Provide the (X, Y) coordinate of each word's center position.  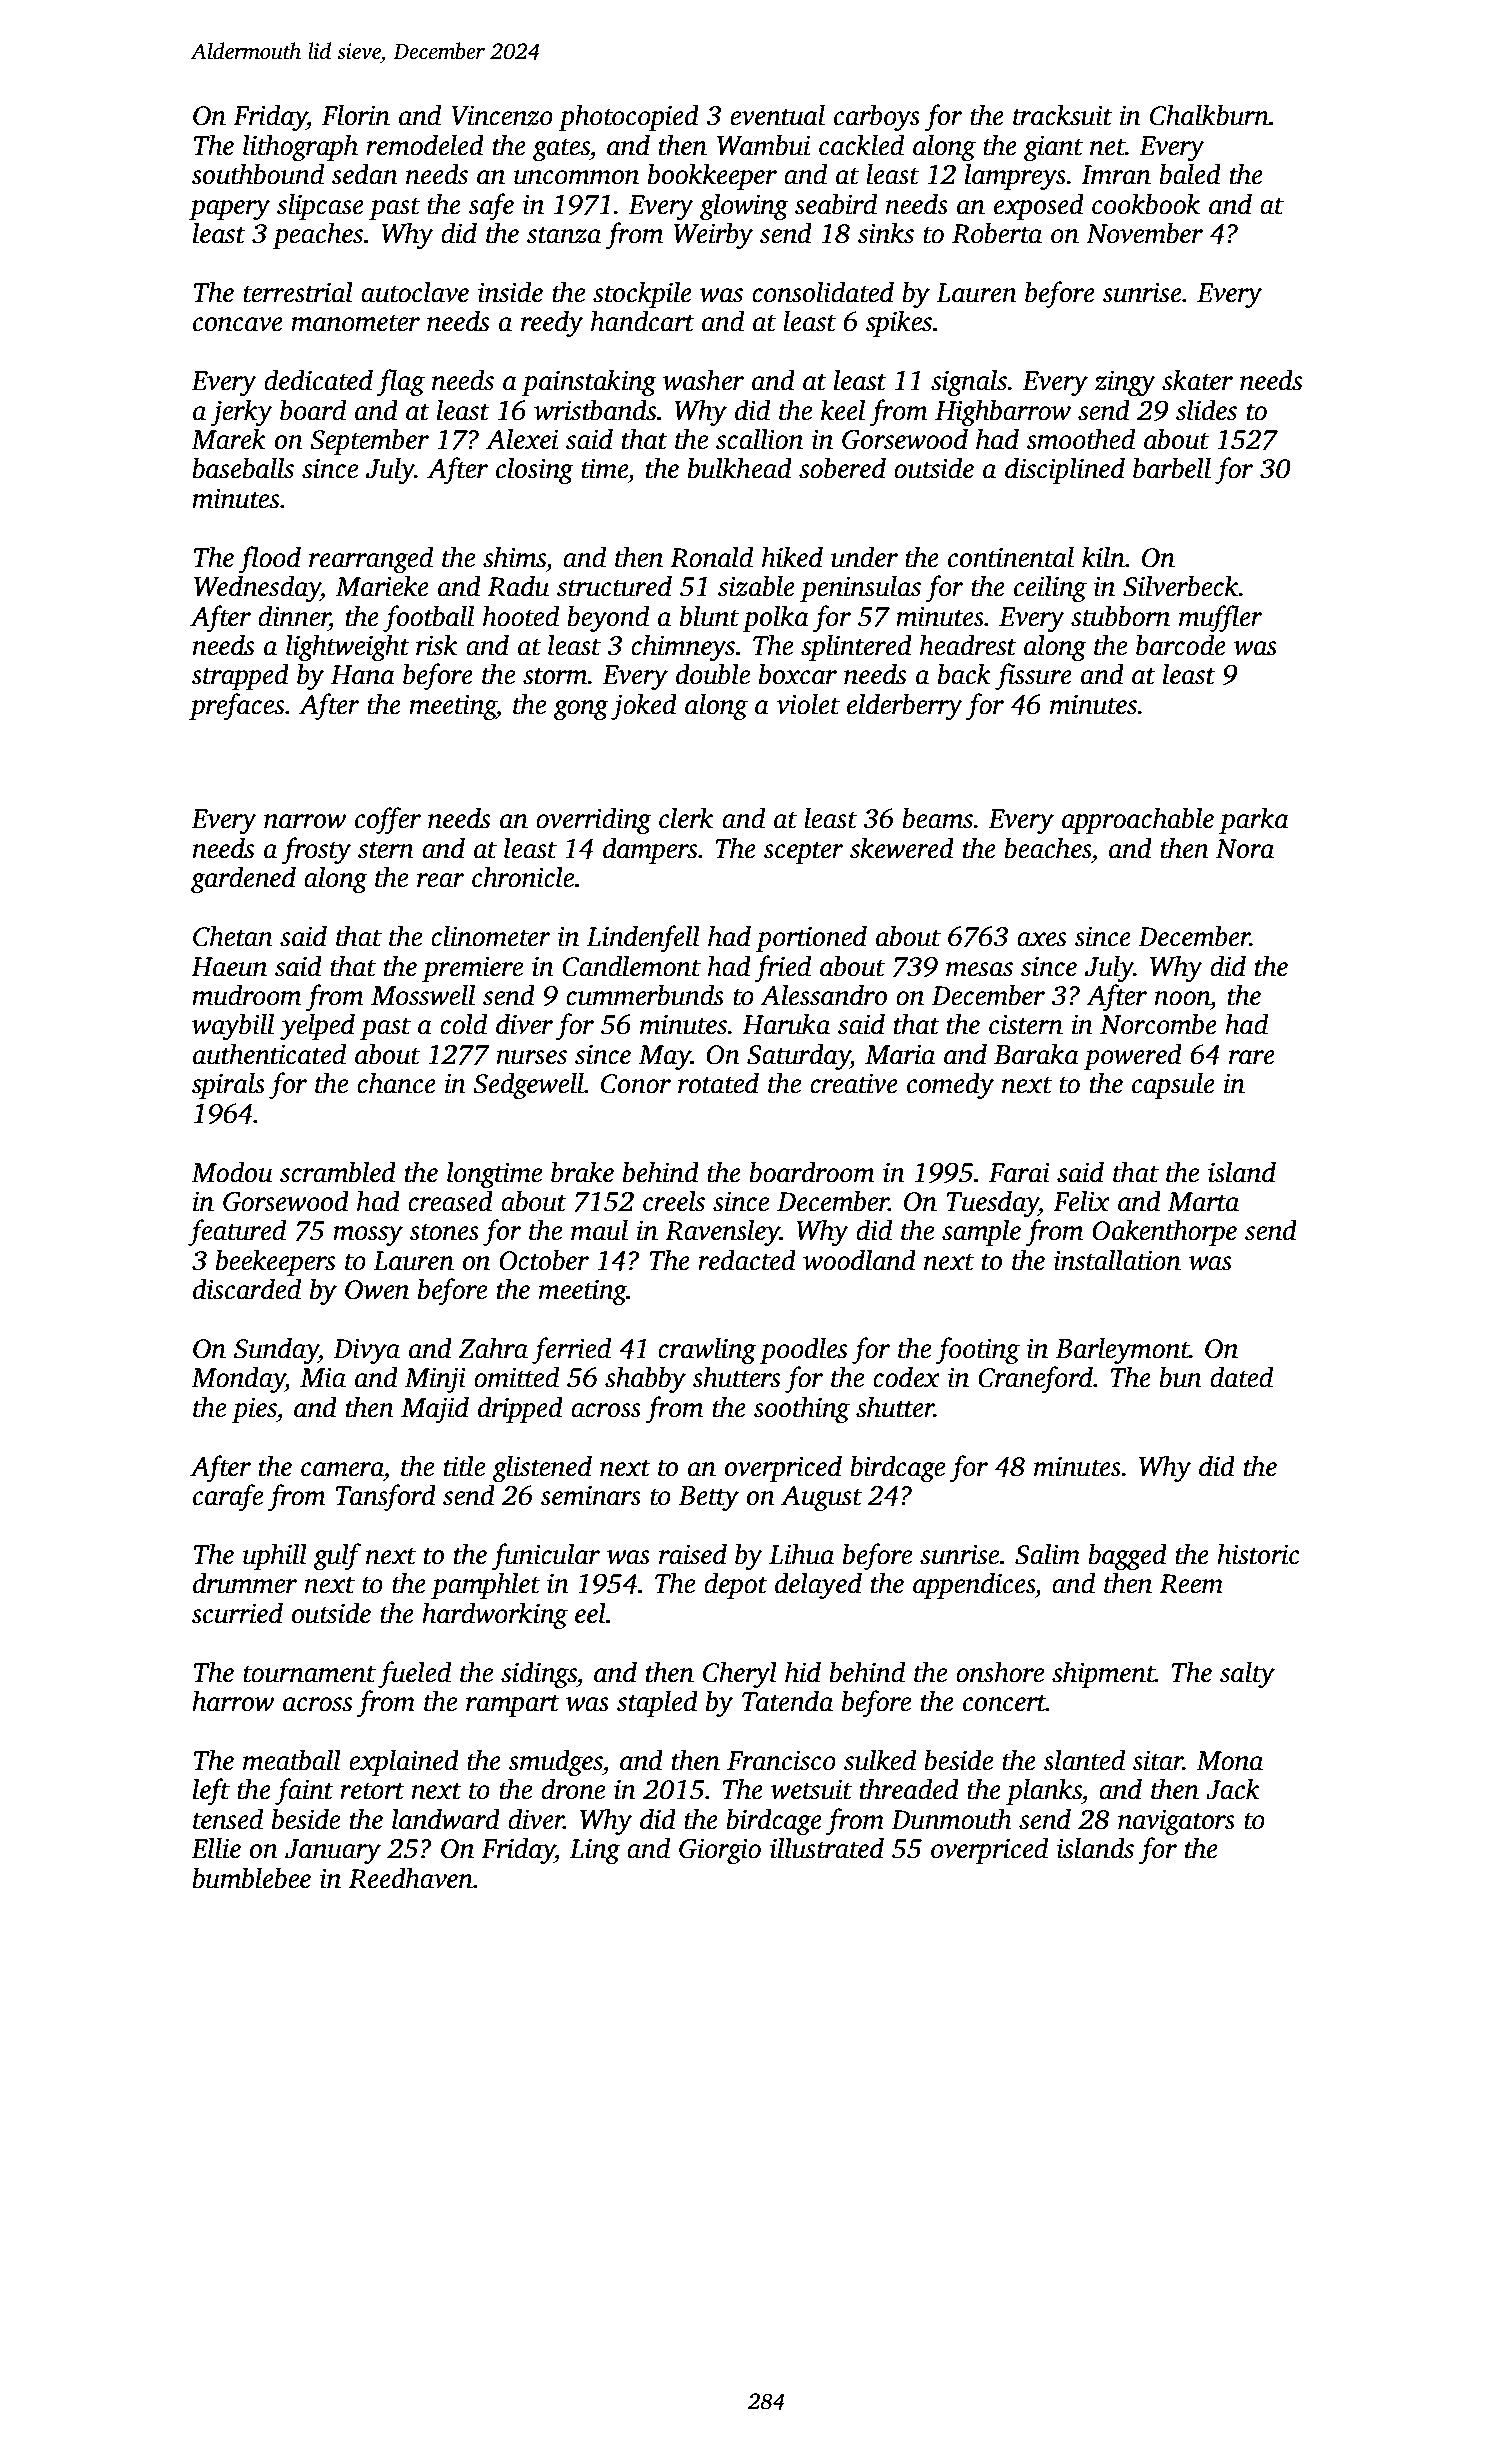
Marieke (382, 586)
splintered (856, 647)
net (1107, 147)
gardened (243, 879)
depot (736, 1585)
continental (1011, 557)
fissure (1033, 676)
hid (803, 1672)
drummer (245, 1583)
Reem (1191, 1584)
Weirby (713, 235)
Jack (1233, 1789)
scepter (803, 853)
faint (304, 1791)
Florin (356, 115)
